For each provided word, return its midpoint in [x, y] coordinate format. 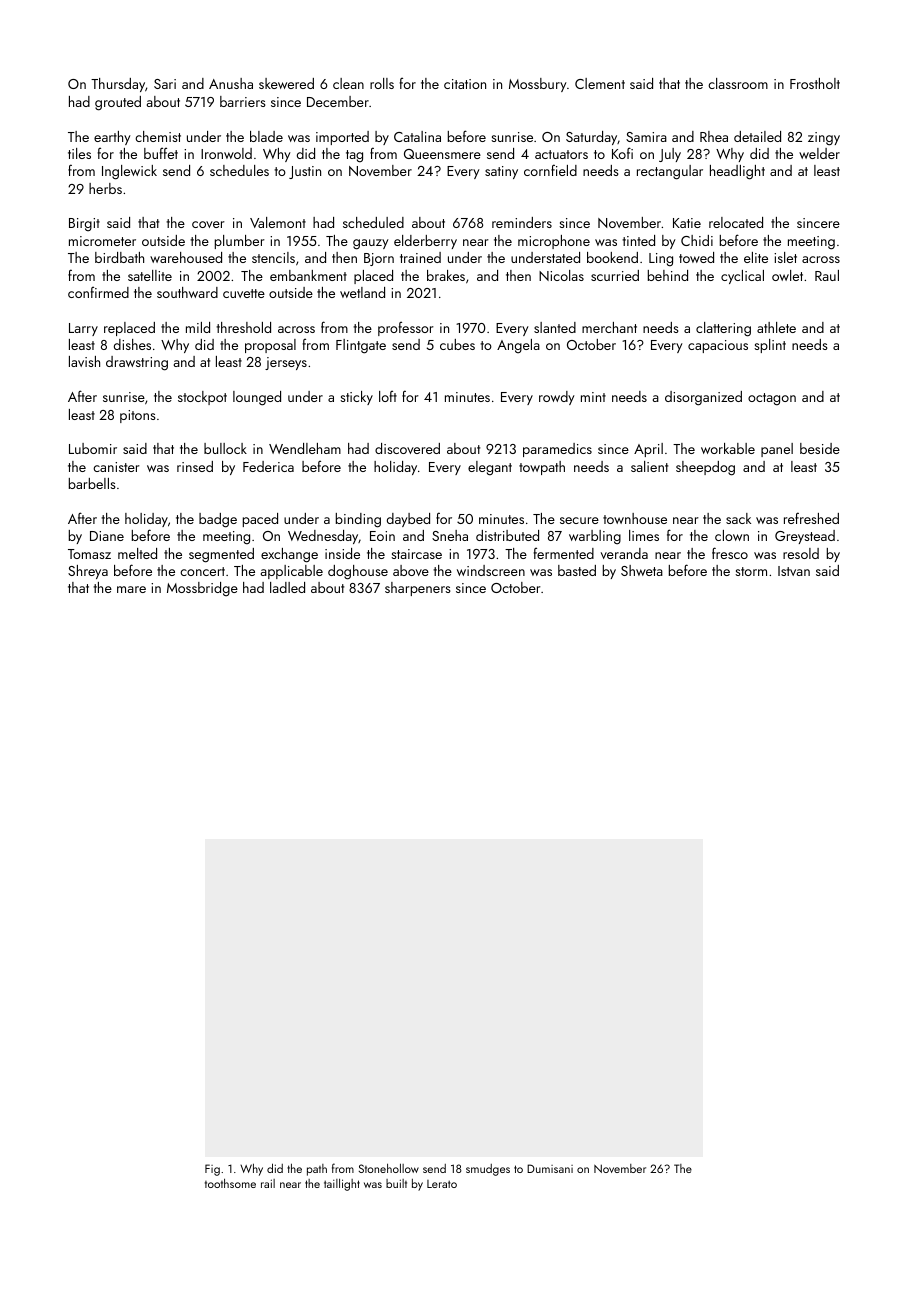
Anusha [231, 83]
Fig [212, 1170]
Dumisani [550, 1168]
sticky [356, 398]
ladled [287, 587]
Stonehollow [389, 1168]
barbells [92, 483]
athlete [776, 327]
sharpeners [418, 589]
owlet [787, 275]
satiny [501, 172]
